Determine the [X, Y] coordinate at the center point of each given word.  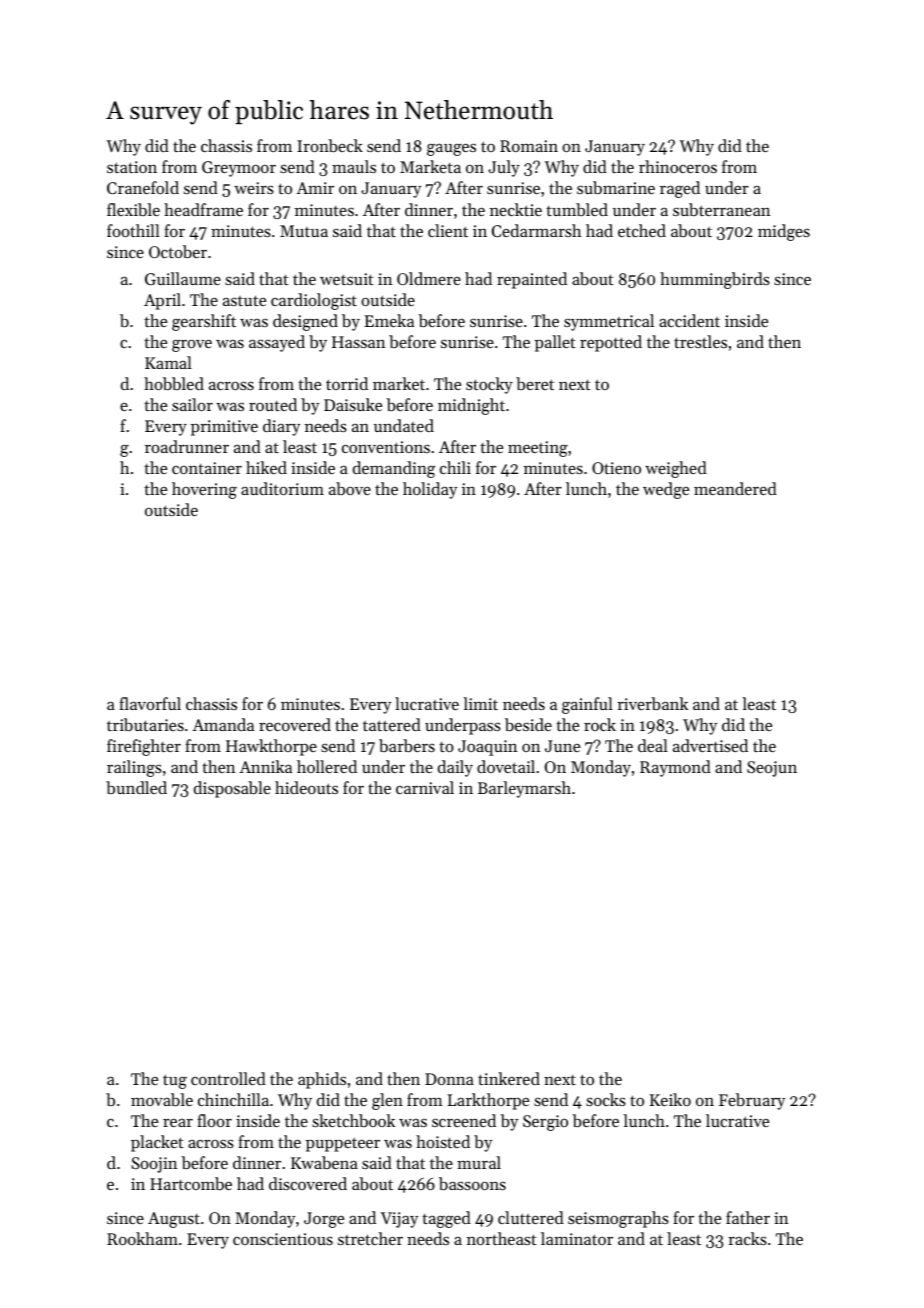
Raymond [675, 768]
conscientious [283, 1239]
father [748, 1217]
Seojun [772, 769]
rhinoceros [678, 166]
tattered [392, 724]
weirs [254, 188]
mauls [354, 166]
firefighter [144, 747]
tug [175, 1081]
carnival [425, 787]
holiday [430, 490]
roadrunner [187, 446]
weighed [676, 469]
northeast [502, 1238]
